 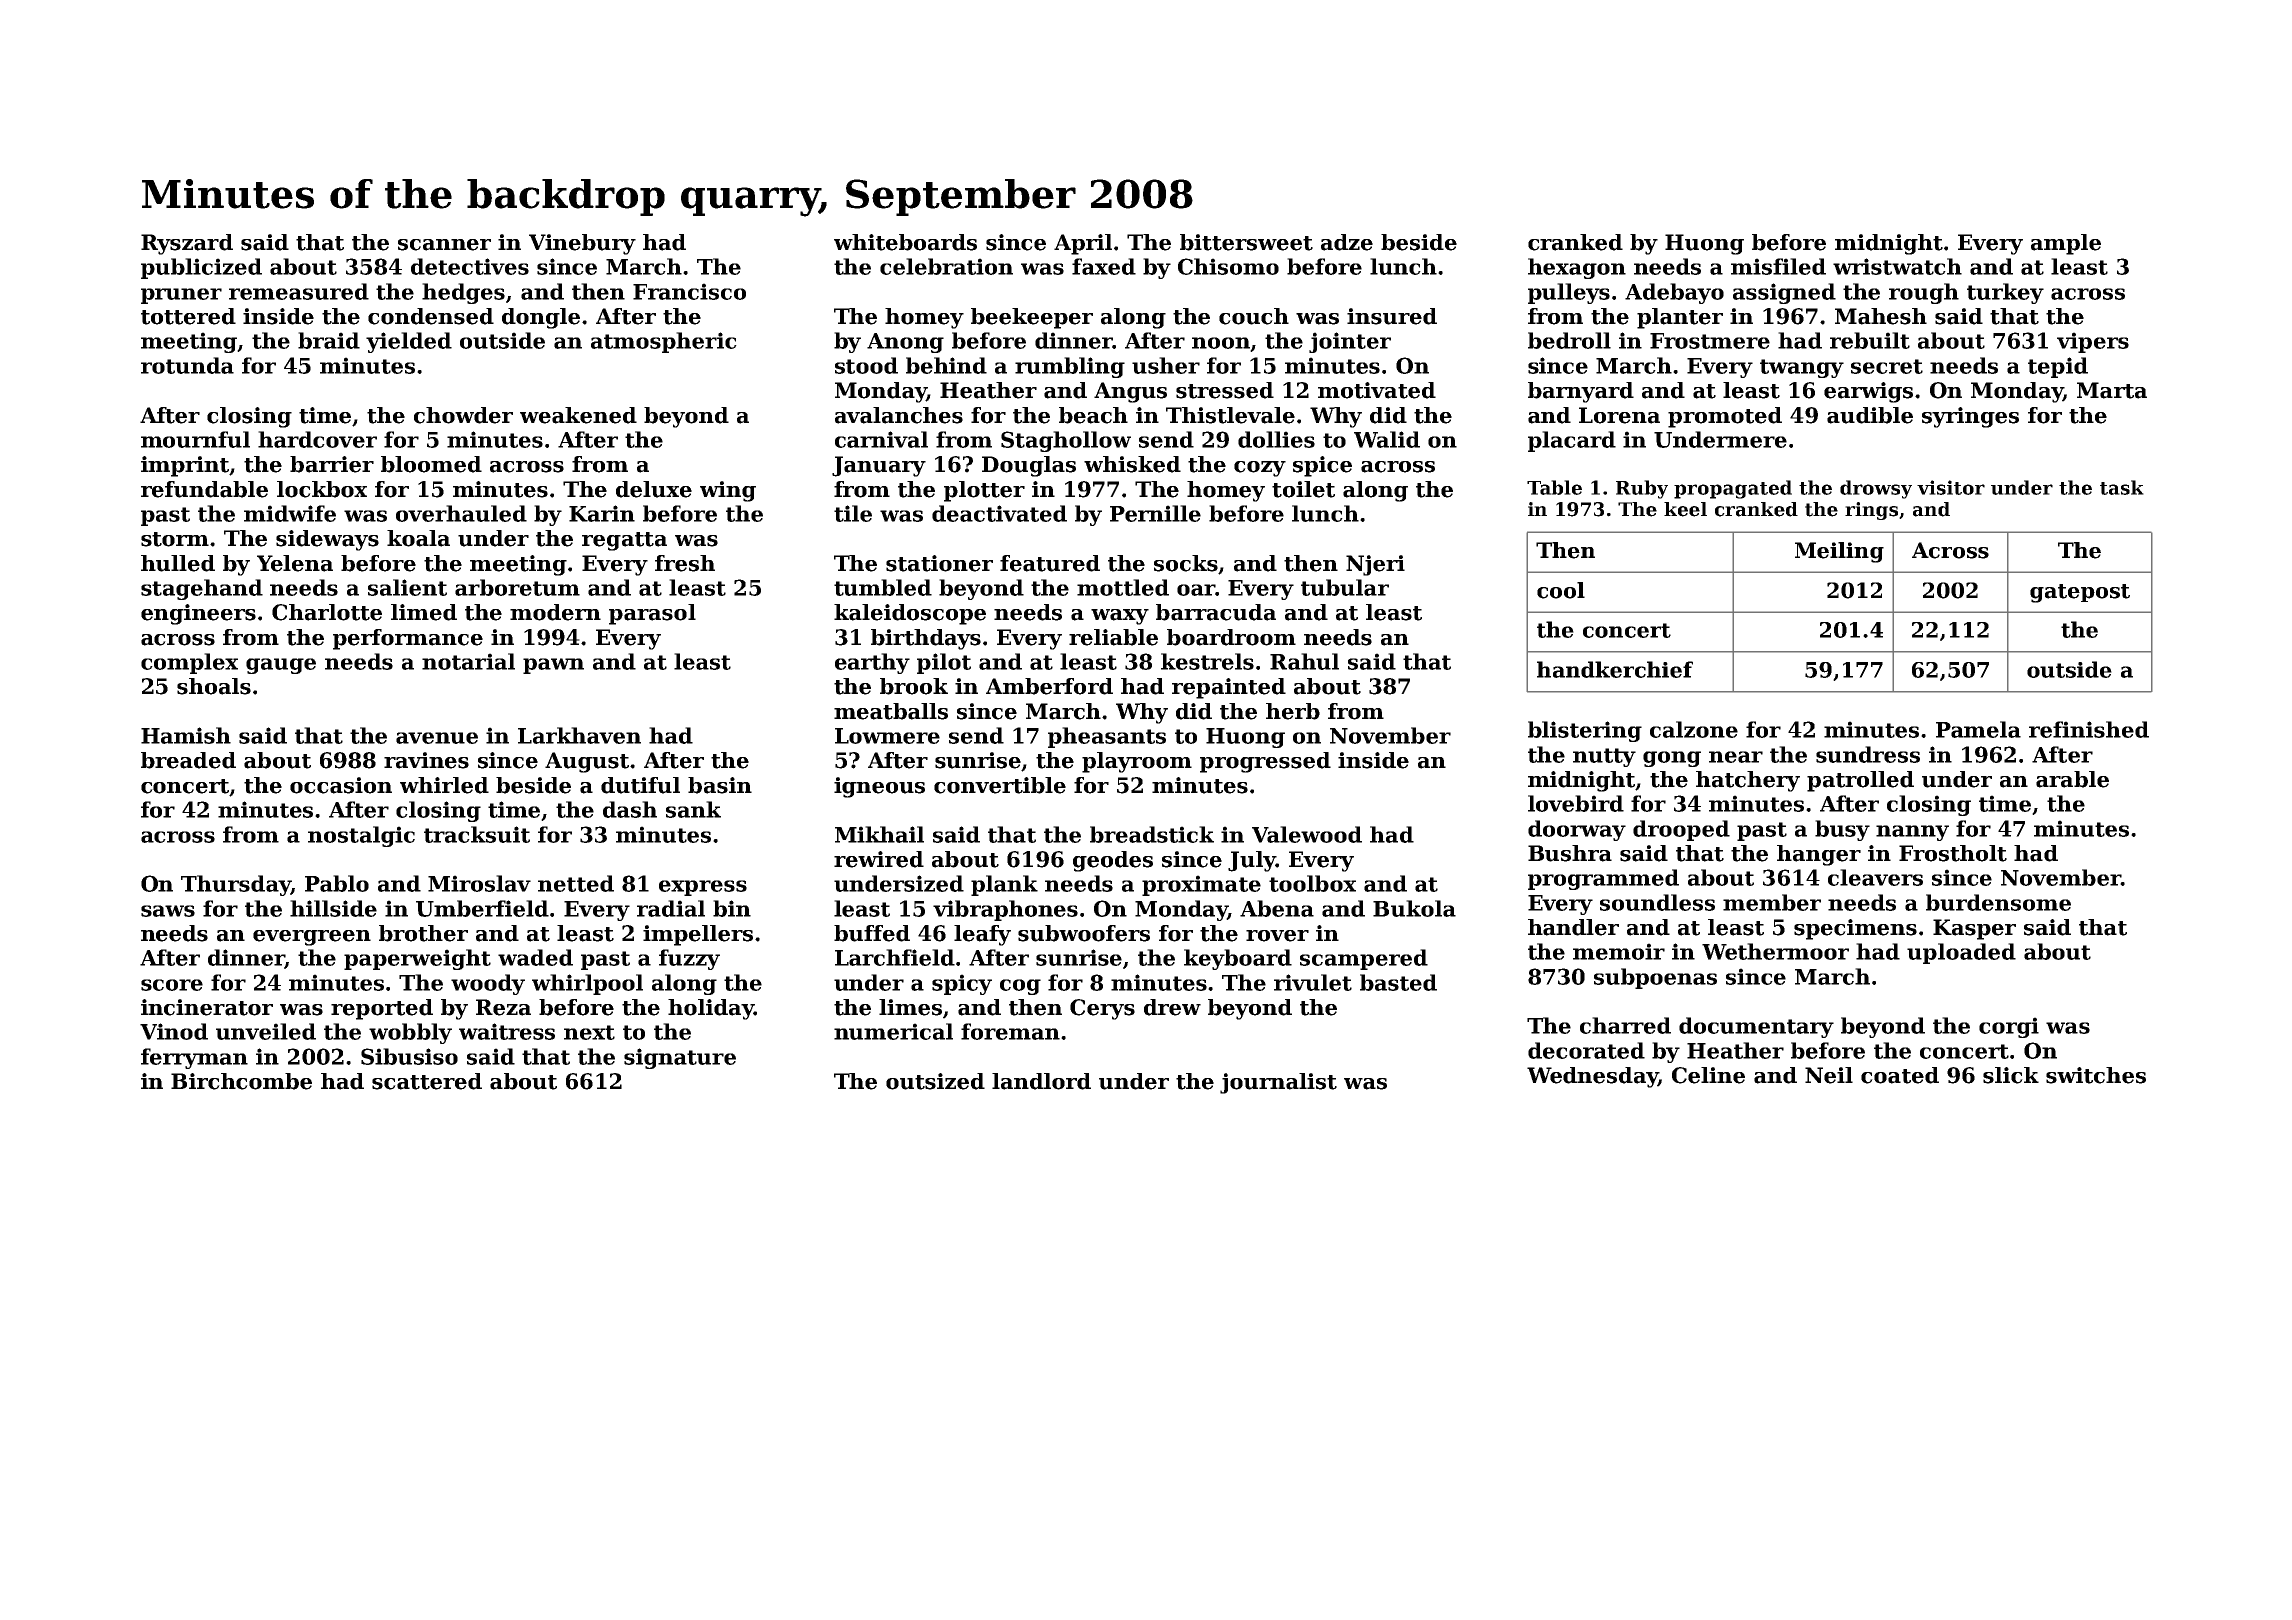 What do you see at coordinates (1276, 439) in the page?
I see `dollies` at bounding box center [1276, 439].
